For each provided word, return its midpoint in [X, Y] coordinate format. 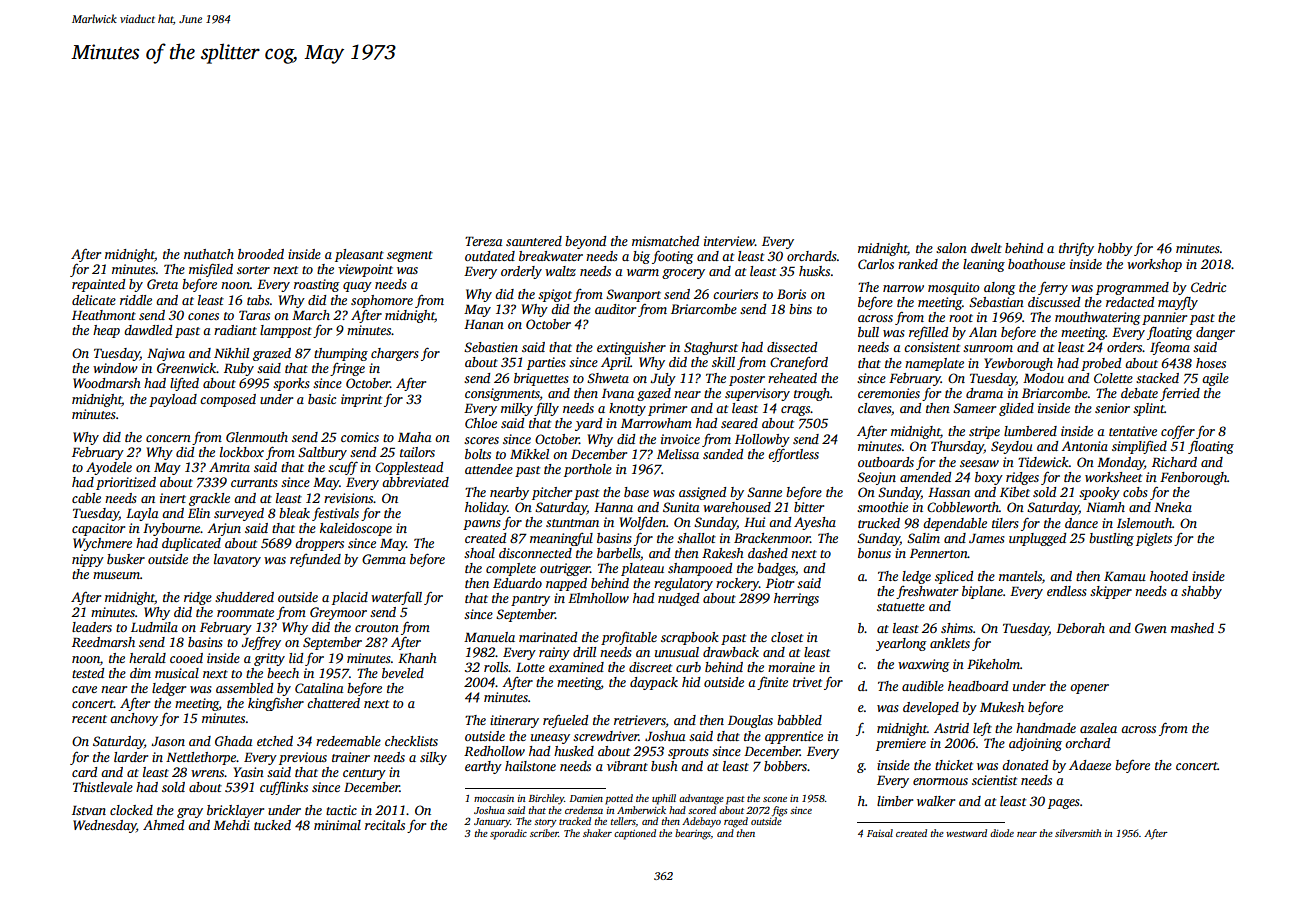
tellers [623, 821]
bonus [874, 553]
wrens [208, 773]
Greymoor [338, 613]
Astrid [951, 728]
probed [1101, 364]
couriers [735, 294]
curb [688, 667]
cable [86, 498]
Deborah [1080, 628]
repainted [98, 285]
